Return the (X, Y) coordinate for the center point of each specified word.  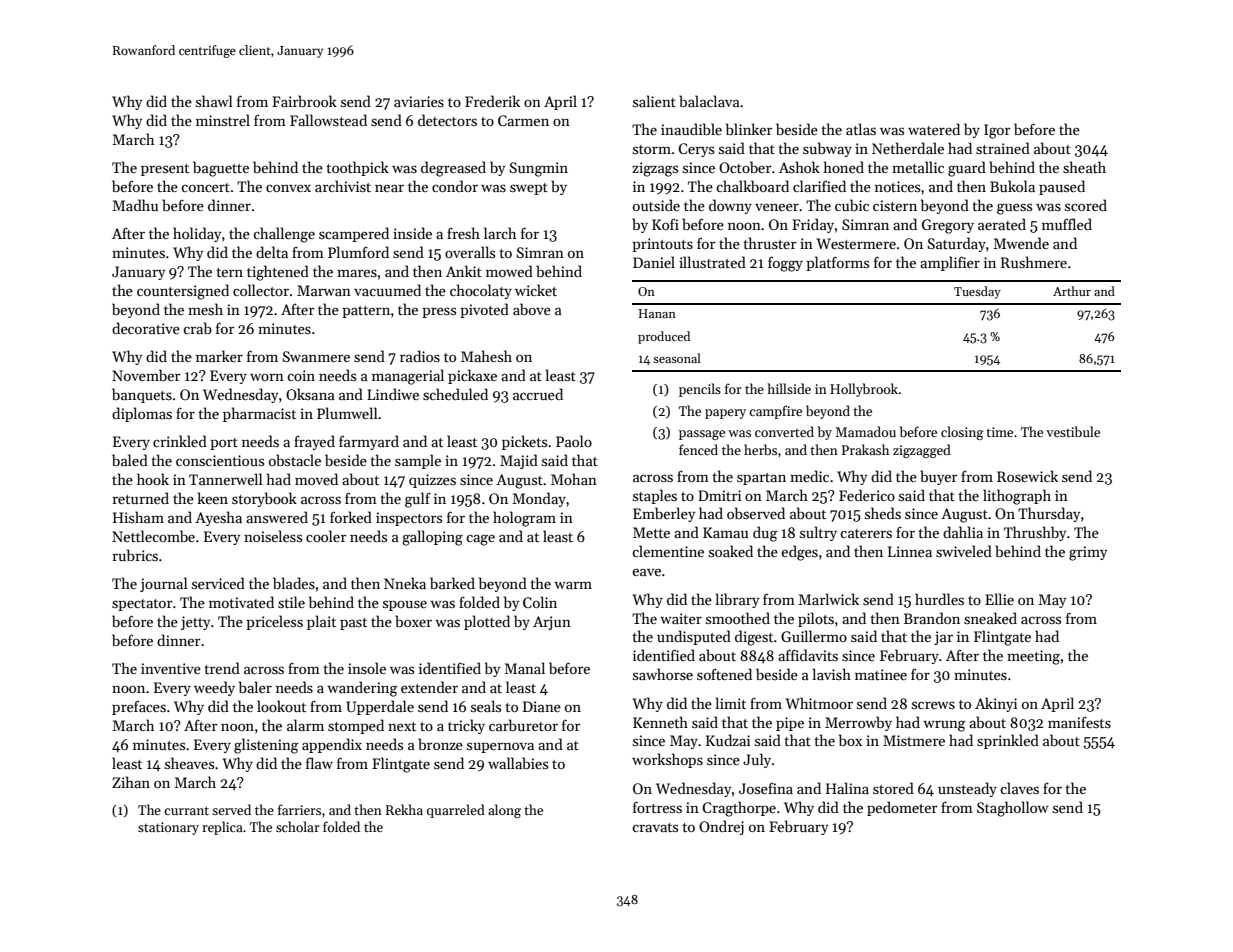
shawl (214, 101)
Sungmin (539, 169)
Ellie (999, 599)
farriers (299, 809)
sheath (1084, 167)
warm (573, 585)
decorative (146, 328)
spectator (142, 605)
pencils (700, 390)
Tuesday (977, 292)
